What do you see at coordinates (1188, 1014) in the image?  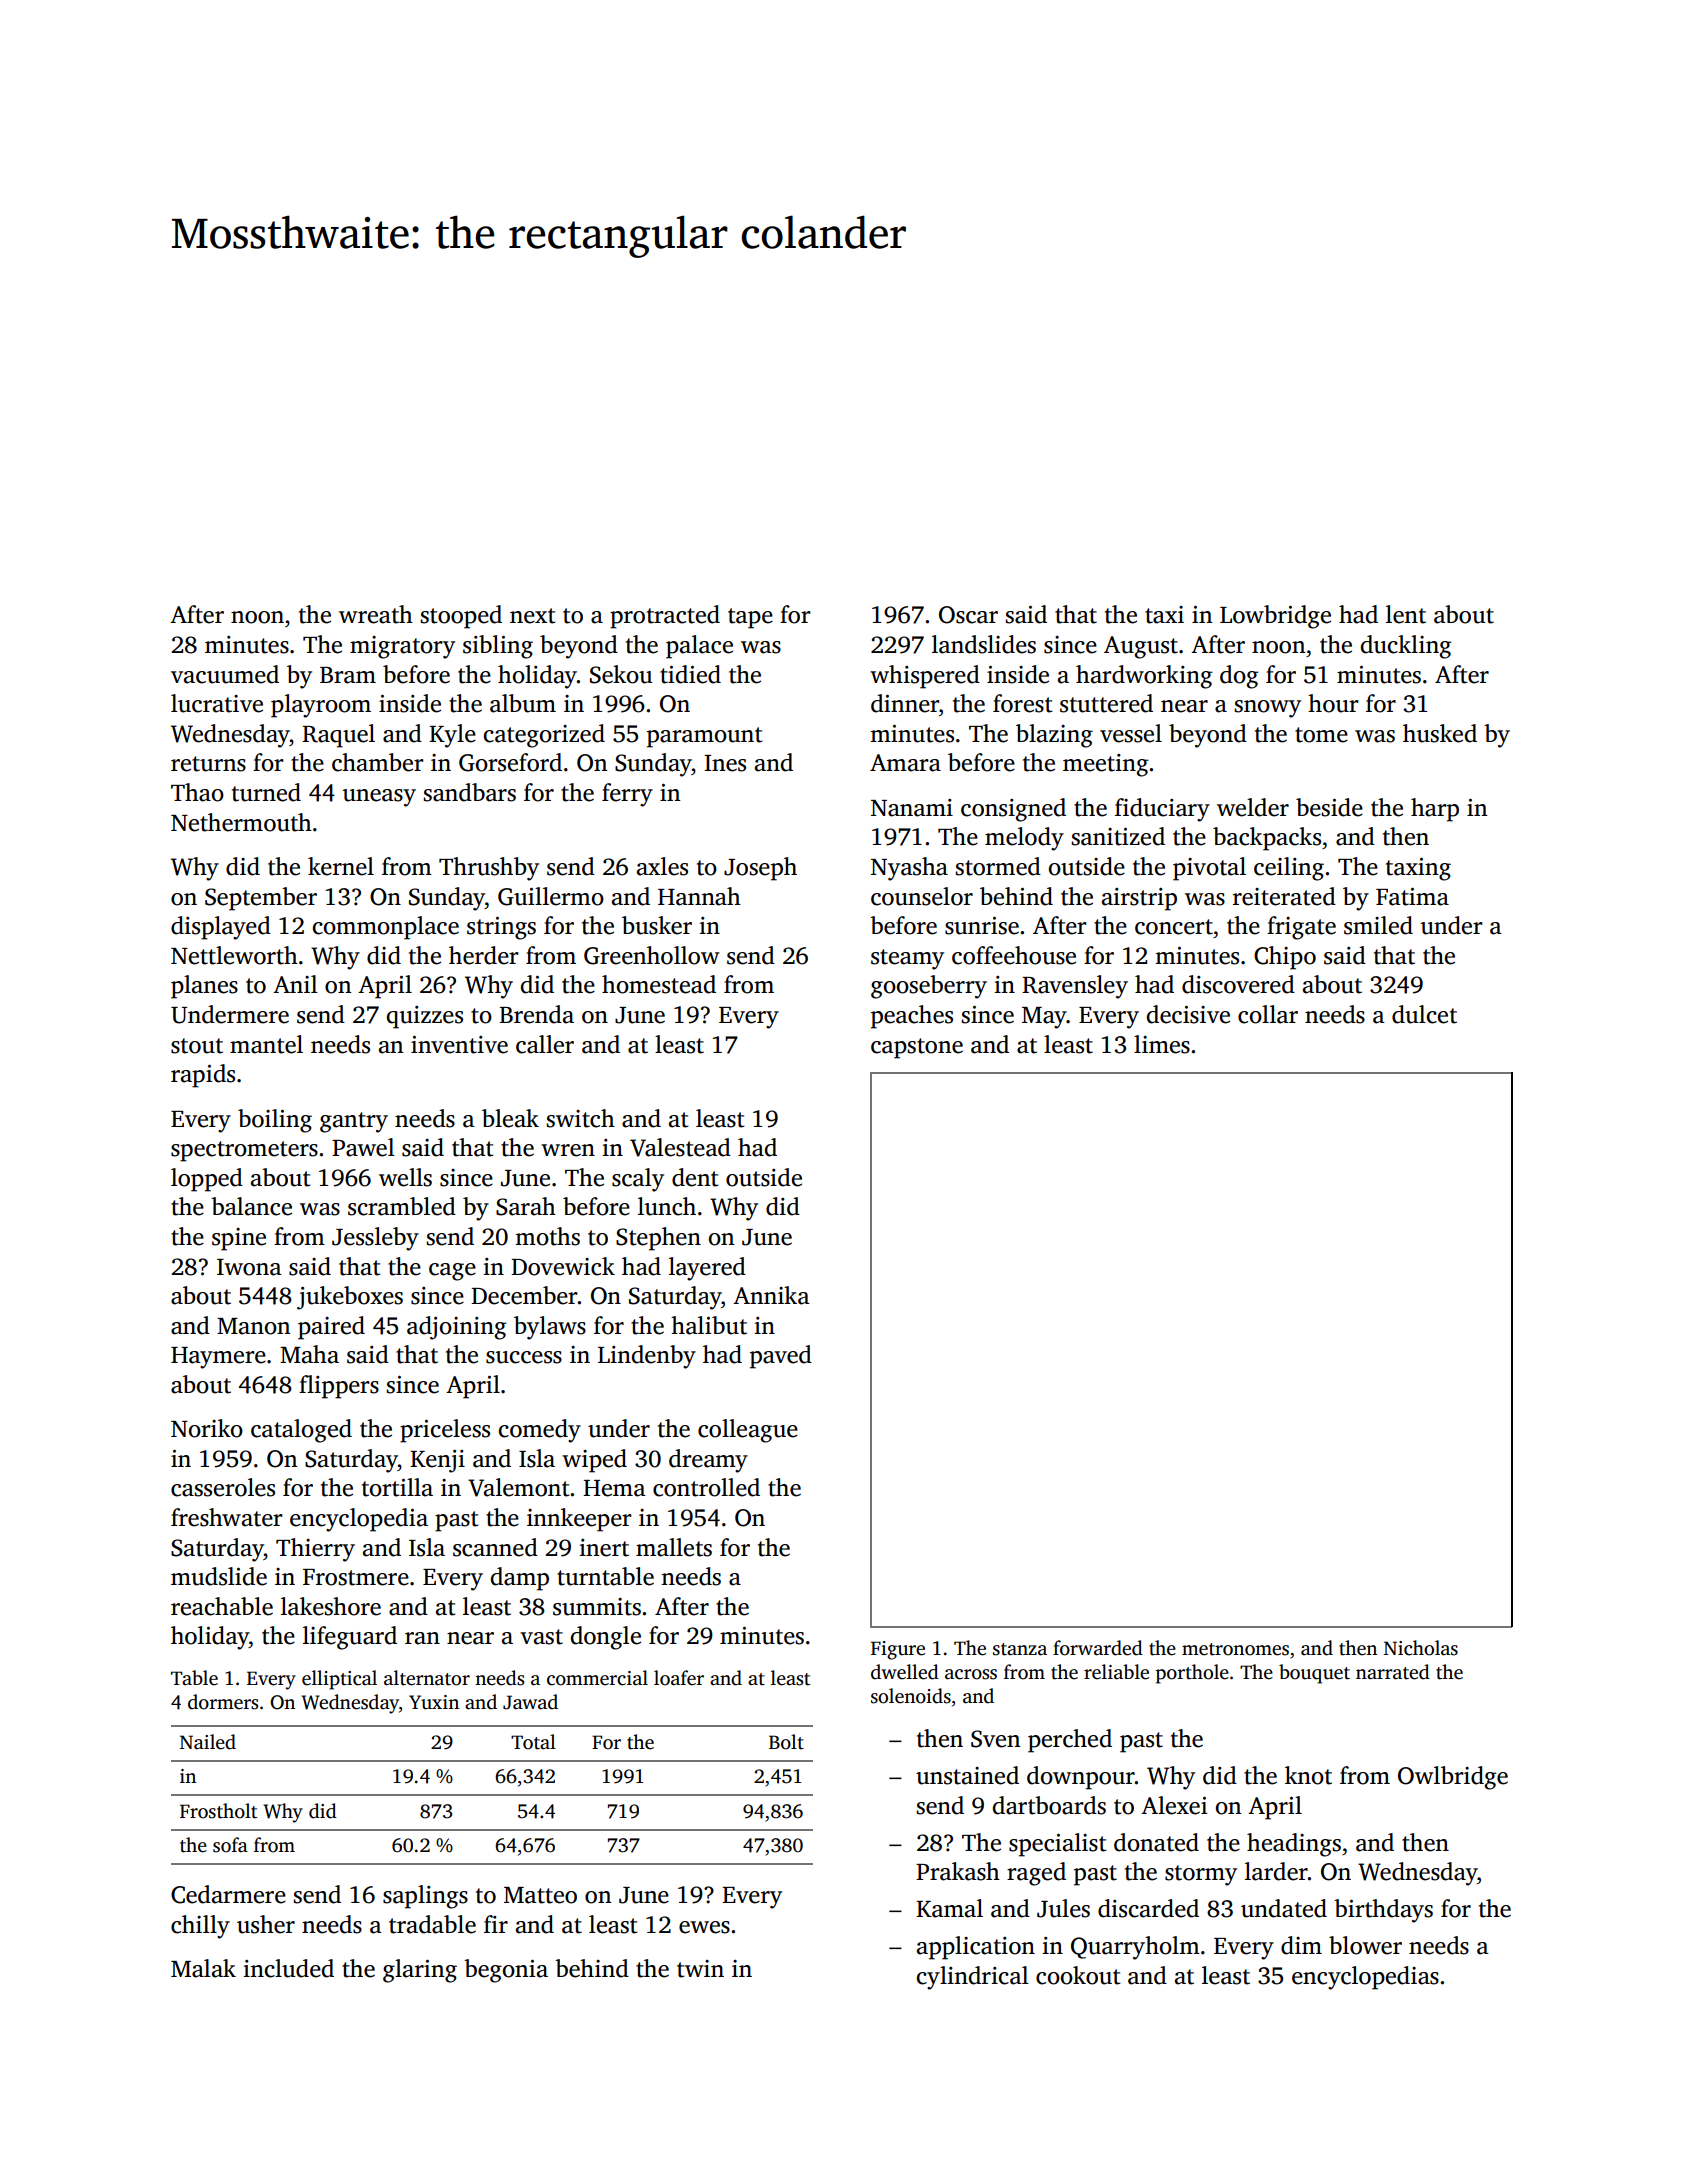 I see `decisive` at bounding box center [1188, 1014].
